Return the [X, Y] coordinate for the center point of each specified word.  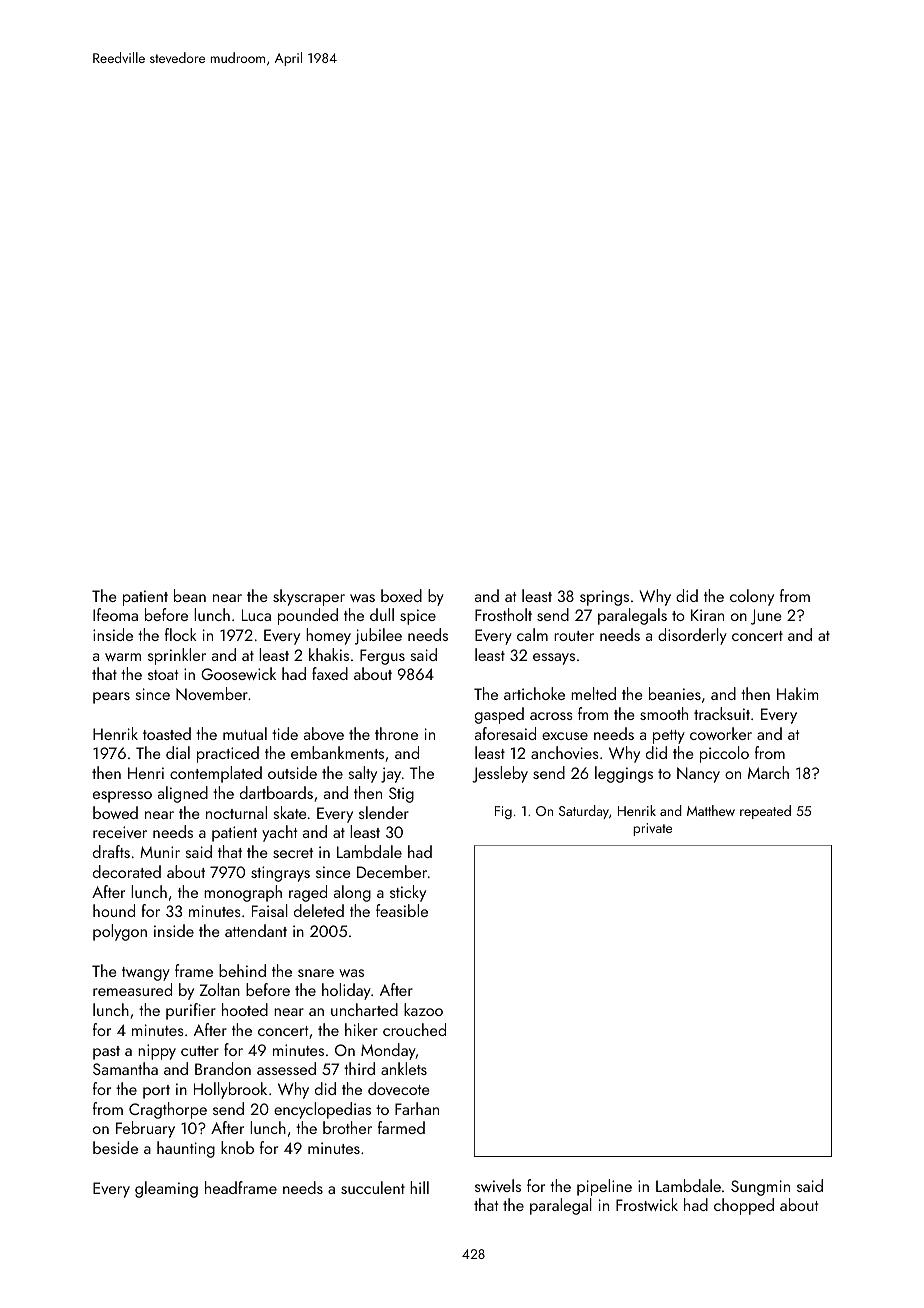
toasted [167, 733]
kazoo [423, 1009]
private [652, 829]
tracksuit [722, 713]
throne [396, 733]
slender [384, 812]
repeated [765, 812]
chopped [744, 1206]
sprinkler [177, 656]
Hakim [797, 693]
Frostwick [647, 1204]
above [324, 733]
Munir [160, 852]
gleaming [166, 1189]
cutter [200, 1051]
